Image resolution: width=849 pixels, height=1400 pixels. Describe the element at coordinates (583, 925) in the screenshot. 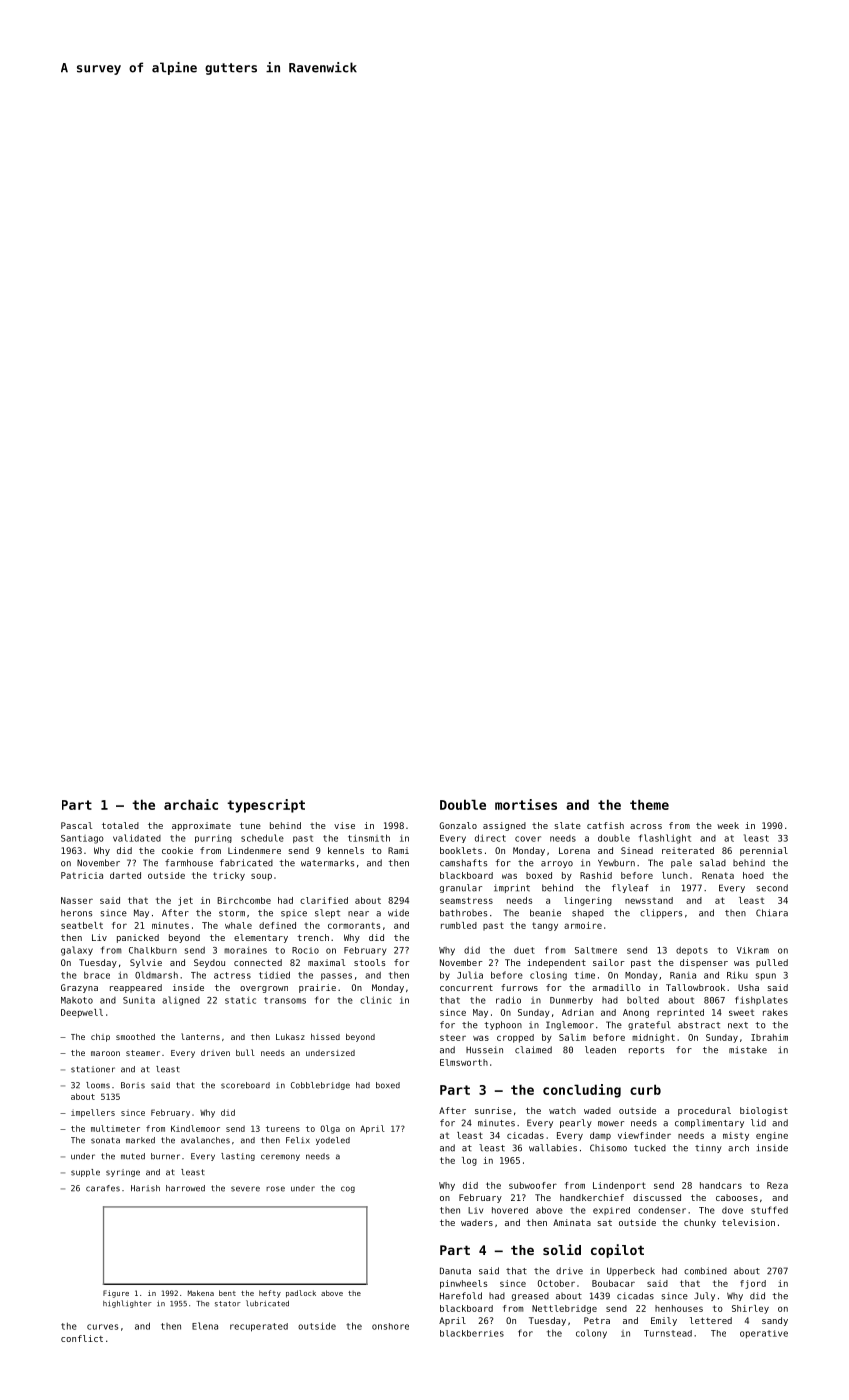

I see `armoire` at that location.
